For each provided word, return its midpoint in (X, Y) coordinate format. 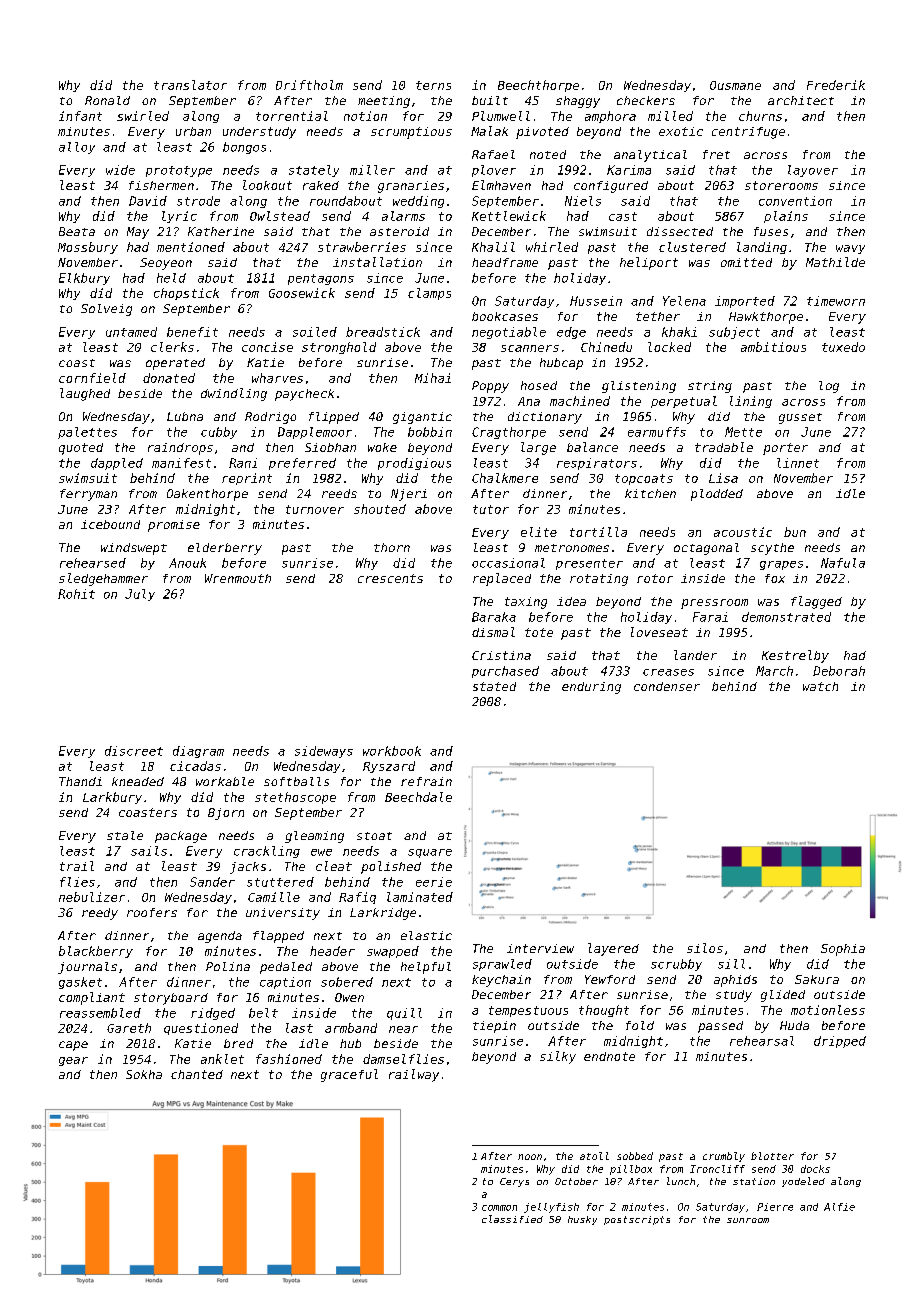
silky (558, 1057)
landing (762, 248)
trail (77, 866)
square (430, 853)
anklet (222, 1059)
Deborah (839, 671)
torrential (292, 116)
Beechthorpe (538, 86)
